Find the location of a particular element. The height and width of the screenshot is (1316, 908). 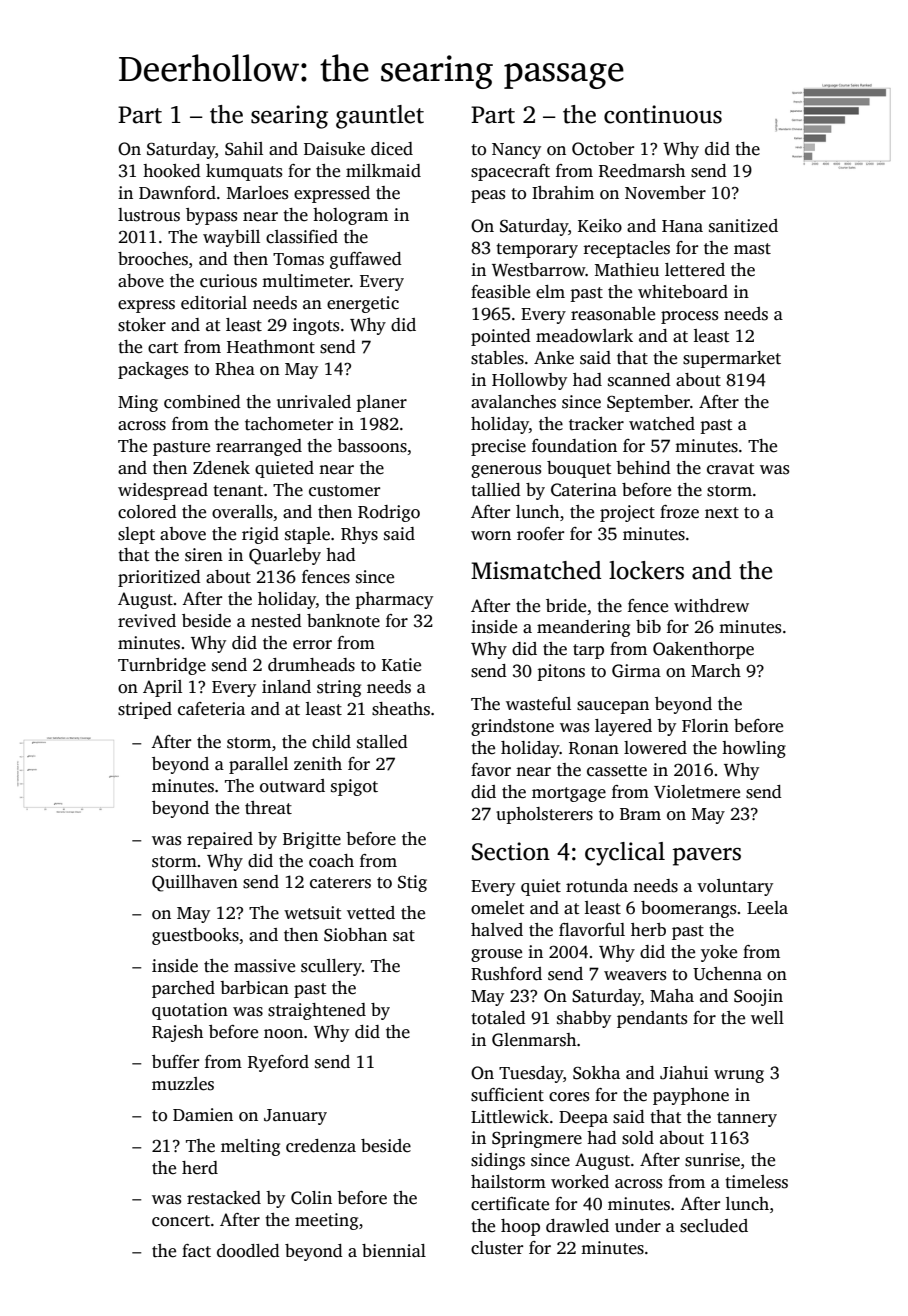

reasonable is located at coordinates (613, 314).
